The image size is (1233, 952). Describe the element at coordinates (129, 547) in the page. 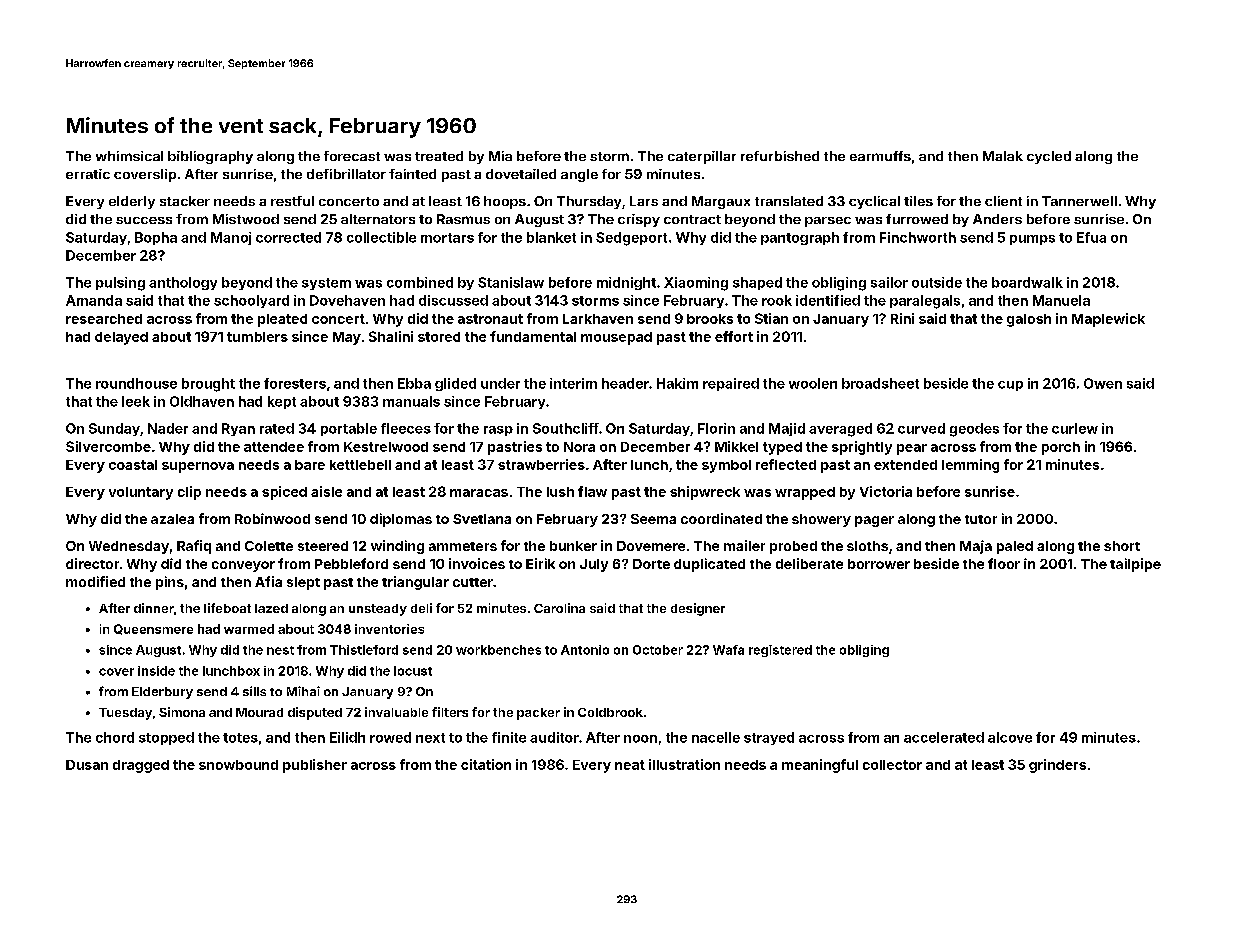

I see `Wednesday` at that location.
